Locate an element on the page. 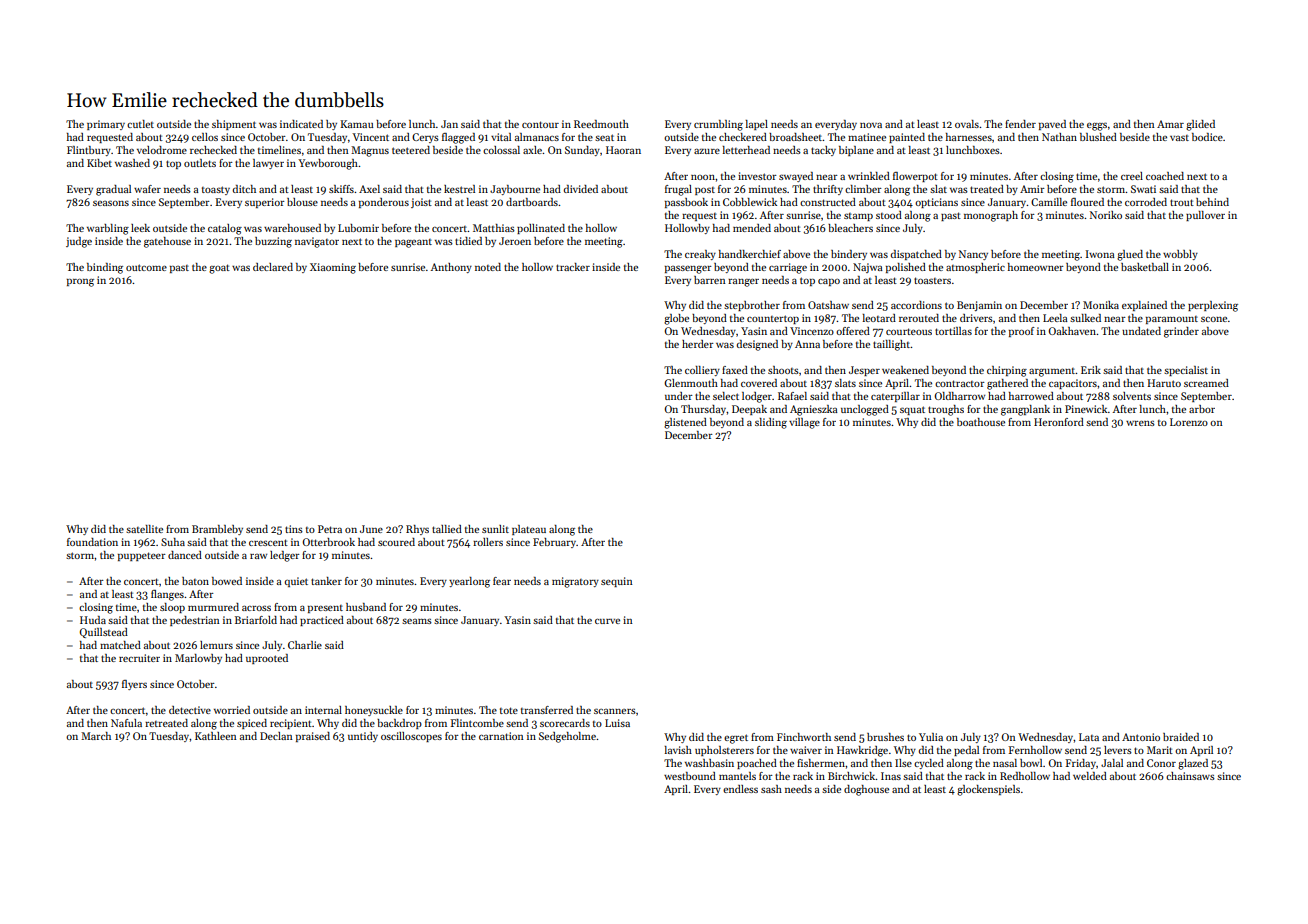 This image has height=924, width=1308. westbound is located at coordinates (690, 776).
